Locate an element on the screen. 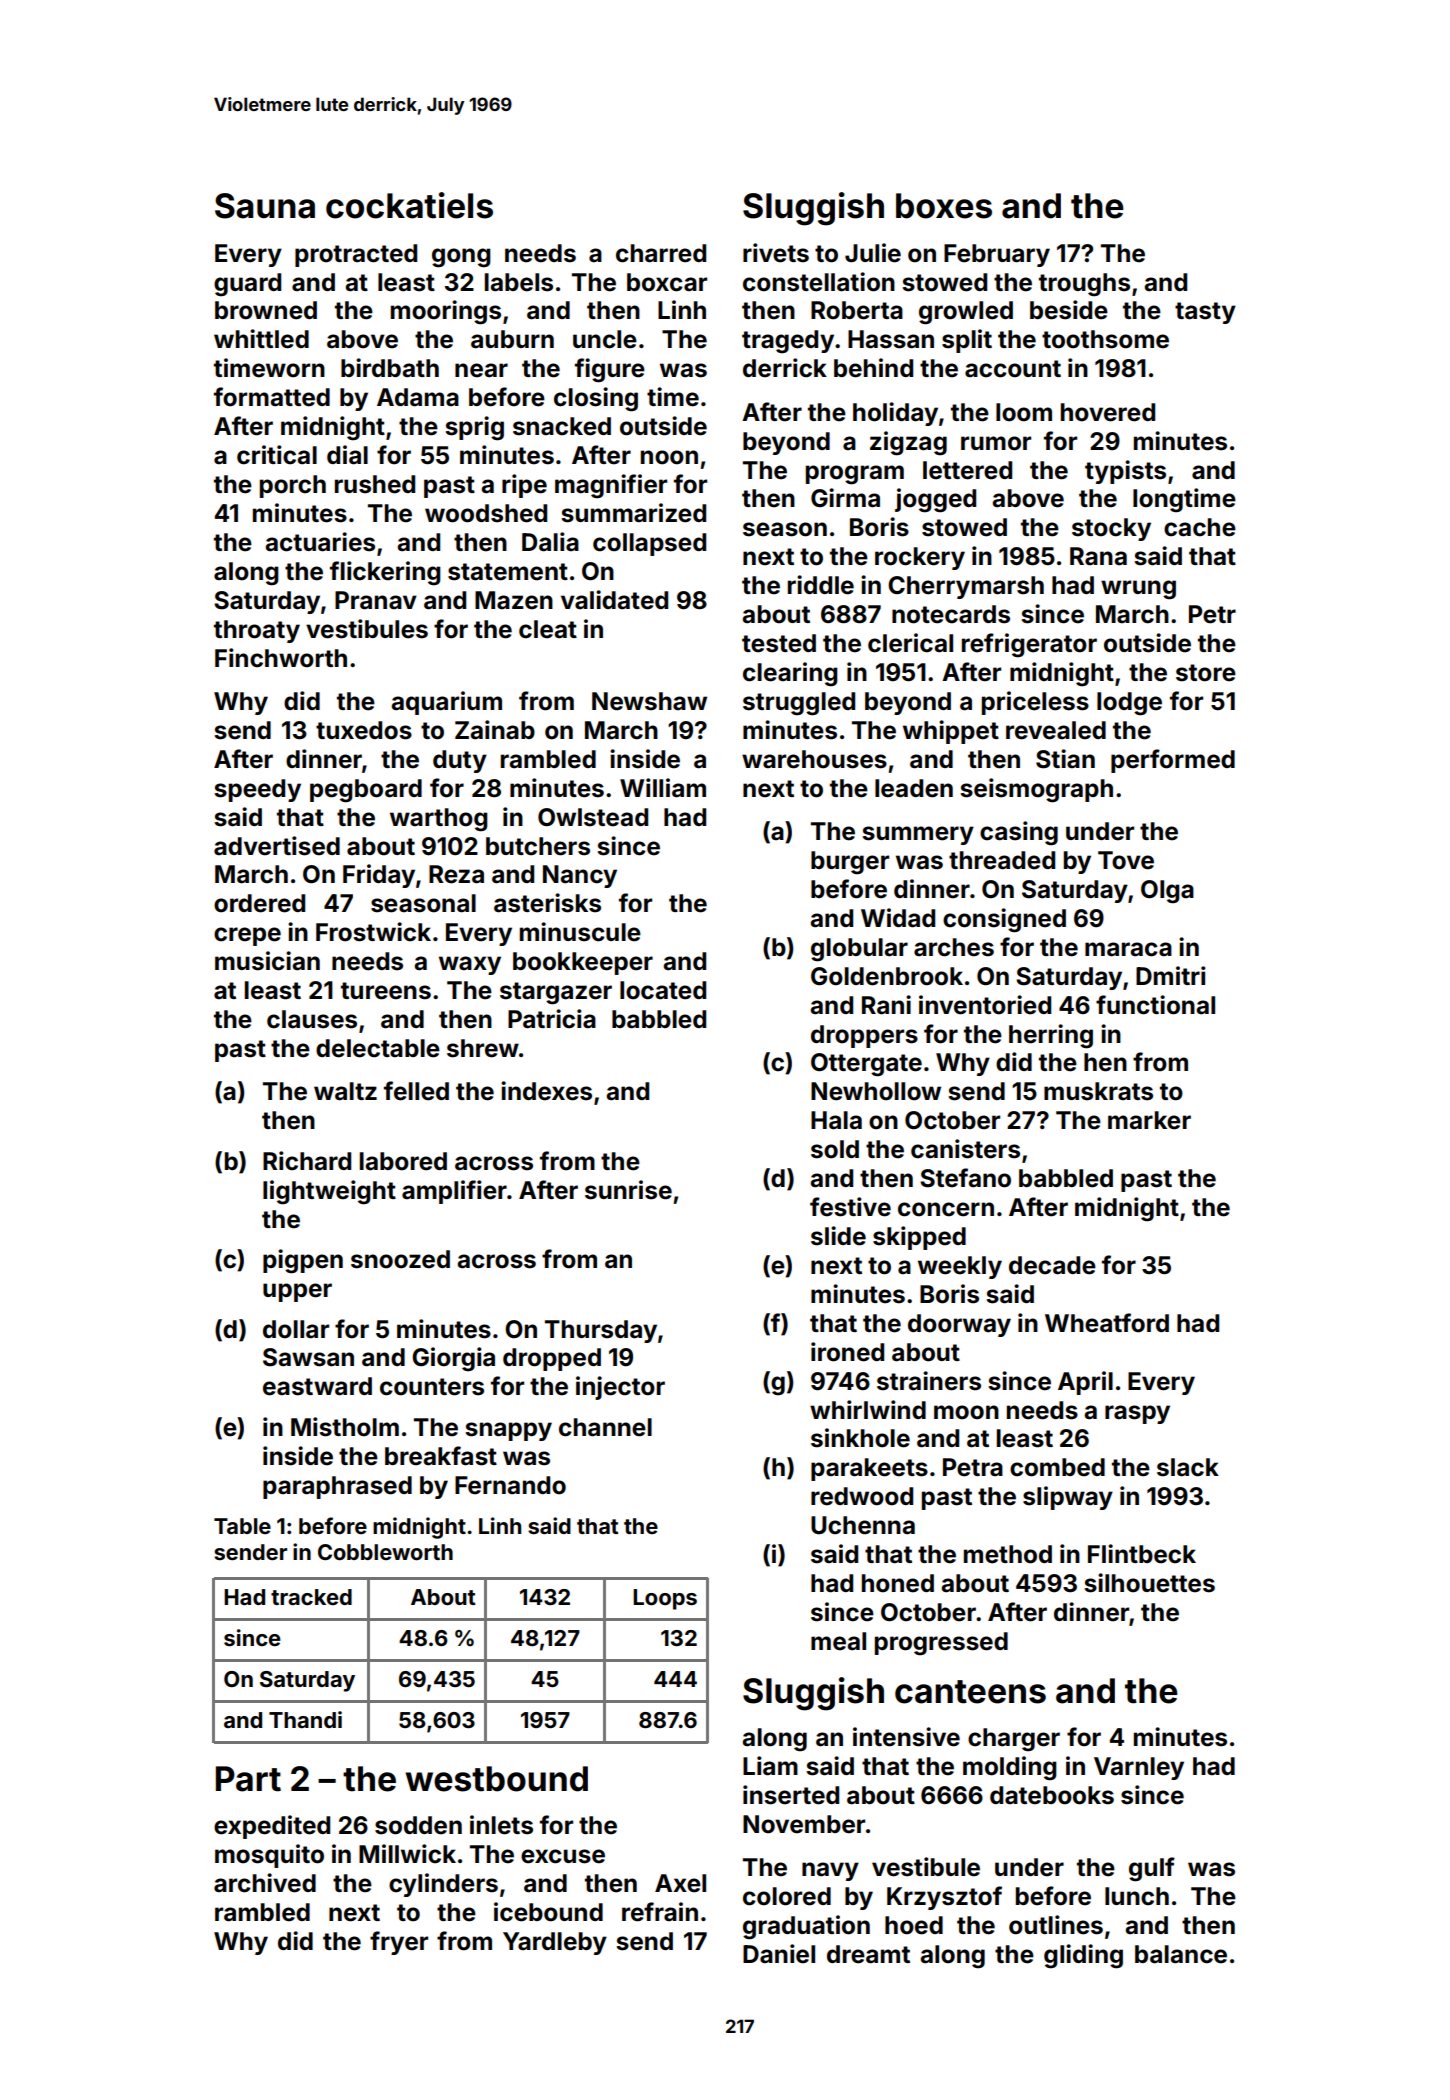  dollar is located at coordinates (296, 1329).
